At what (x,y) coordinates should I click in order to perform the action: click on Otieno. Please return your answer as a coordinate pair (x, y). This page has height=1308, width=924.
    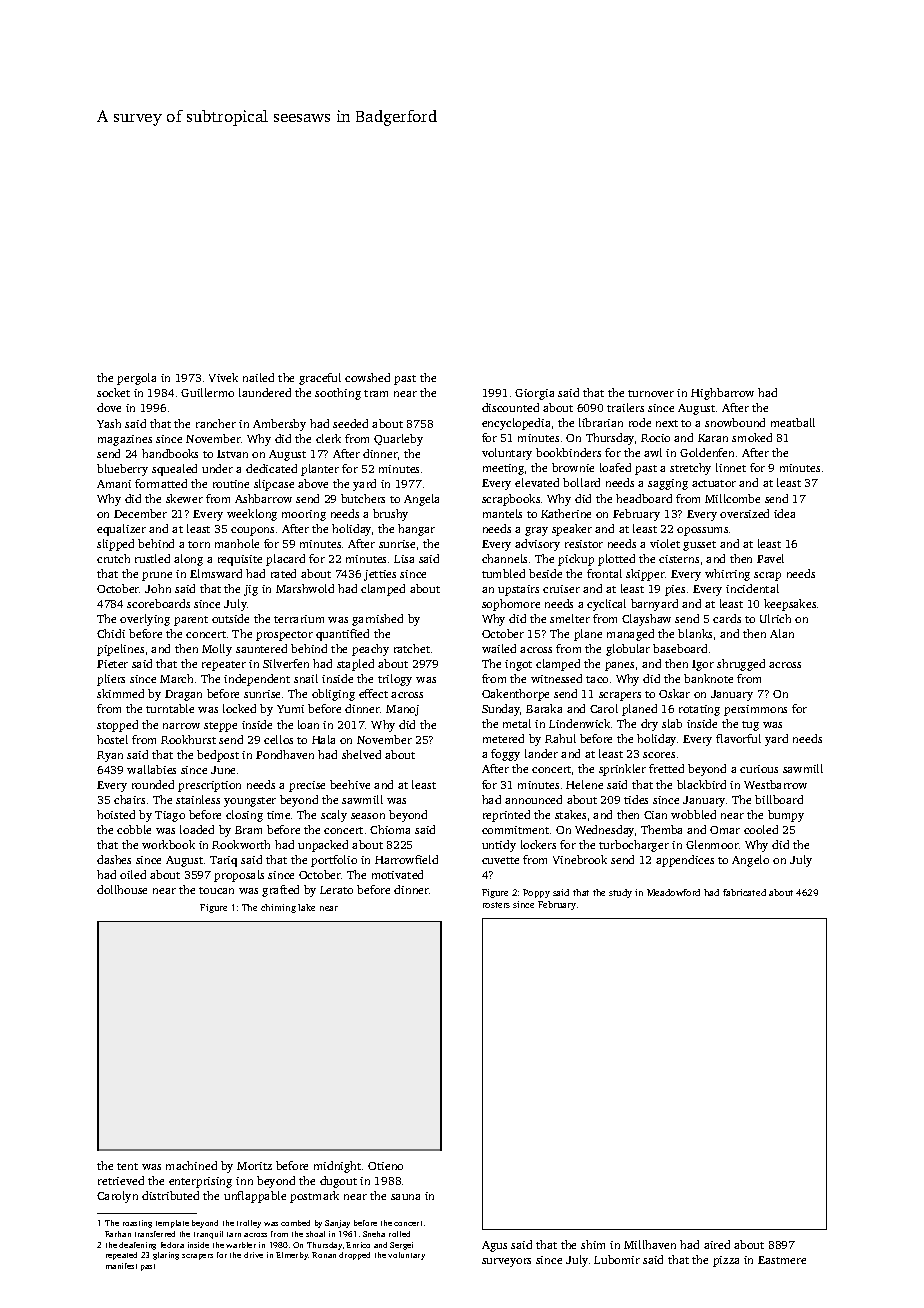
    Looking at the image, I should click on (385, 1166).
